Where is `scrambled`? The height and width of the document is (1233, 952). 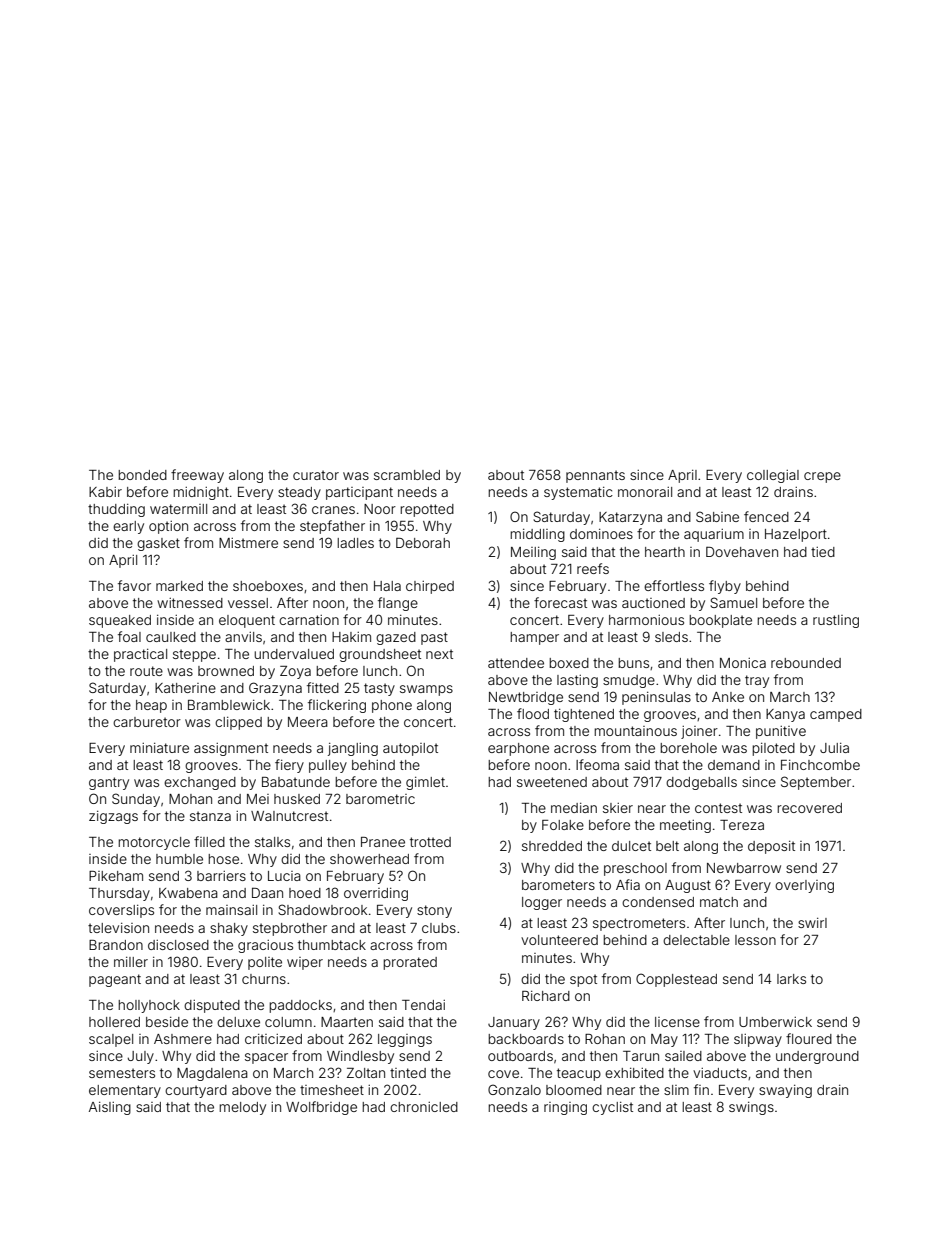 scrambled is located at coordinates (407, 475).
